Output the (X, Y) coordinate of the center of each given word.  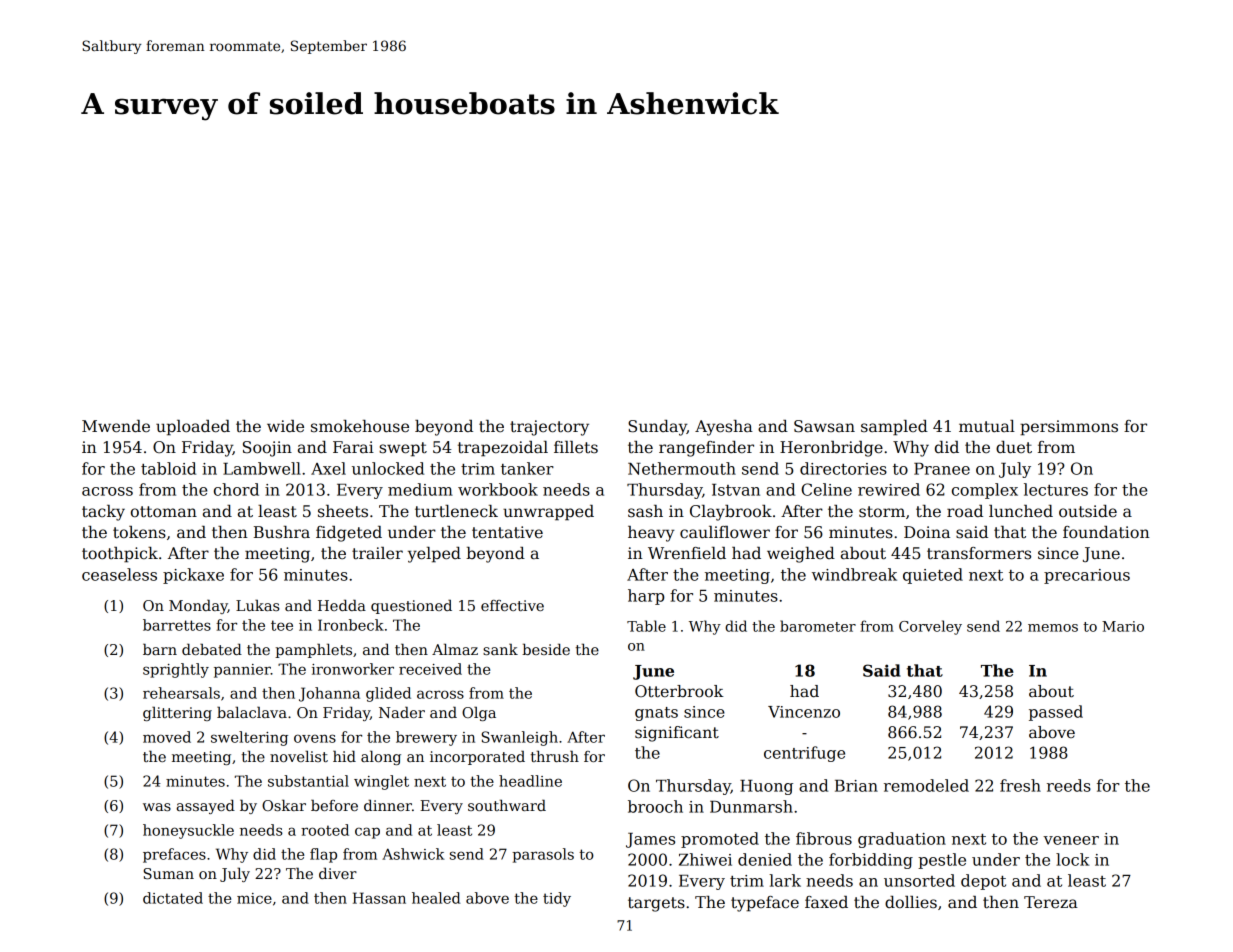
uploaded (193, 428)
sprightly (176, 670)
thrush (555, 756)
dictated (173, 898)
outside (1088, 511)
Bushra (282, 532)
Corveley (930, 627)
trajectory (549, 428)
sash (645, 511)
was (157, 807)
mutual (987, 426)
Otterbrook (679, 691)
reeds (1069, 785)
